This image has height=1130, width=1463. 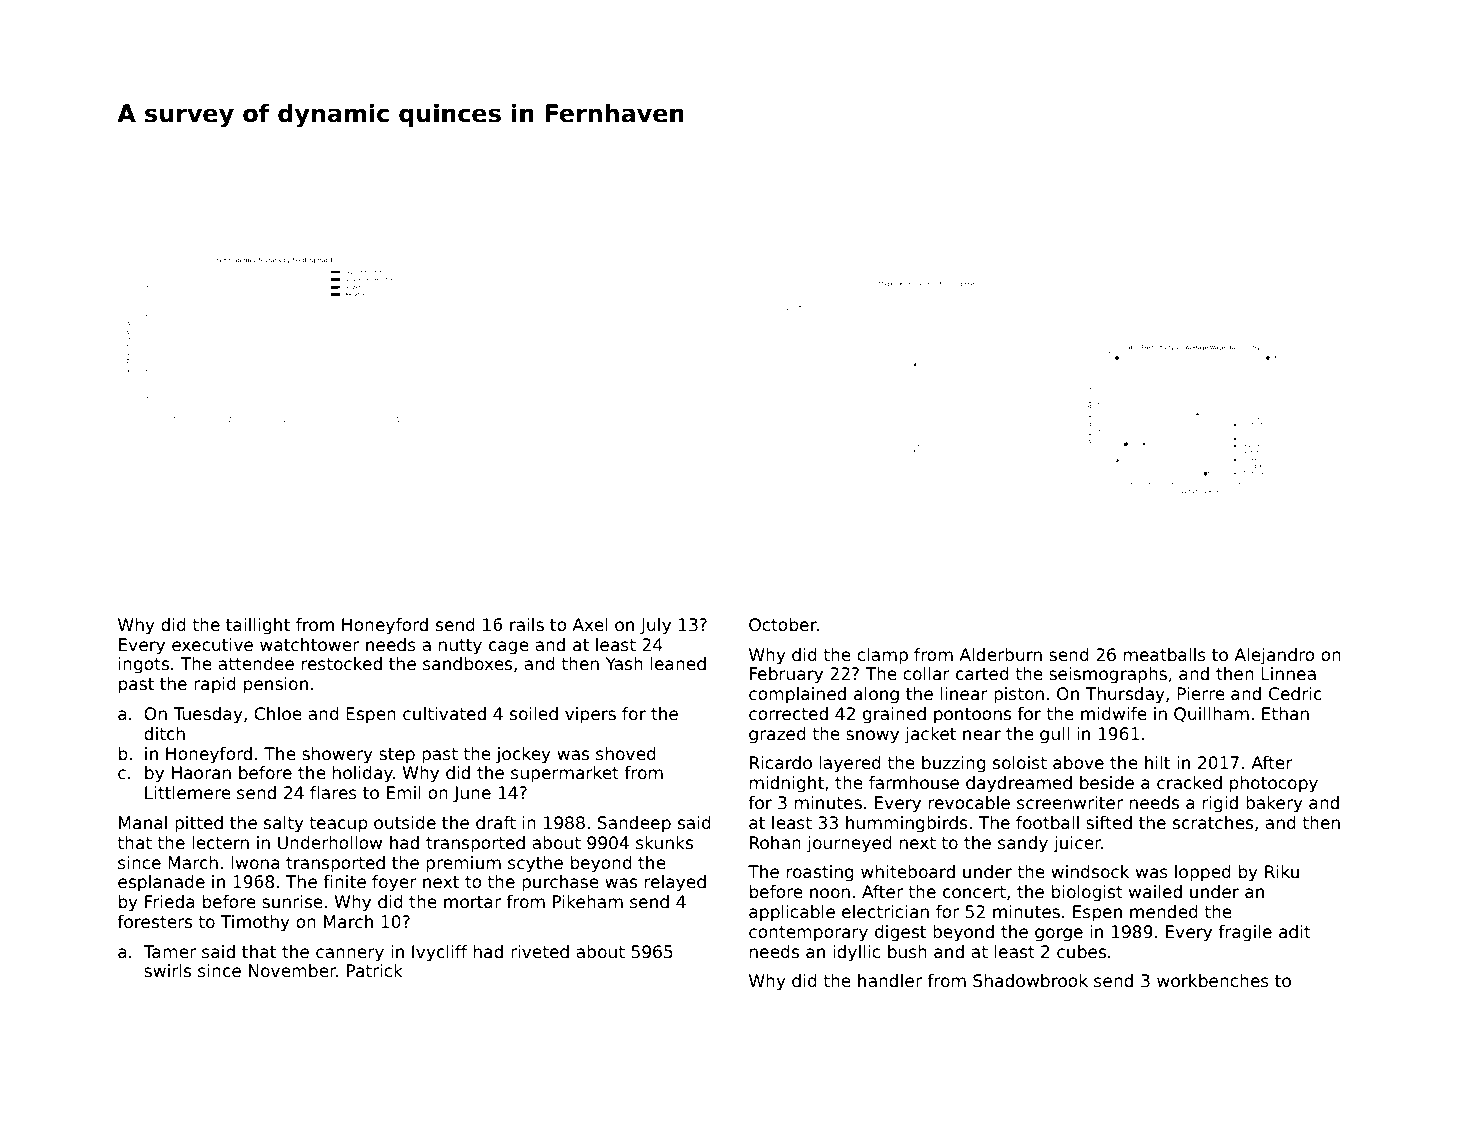 What do you see at coordinates (678, 664) in the image?
I see `leaned` at bounding box center [678, 664].
